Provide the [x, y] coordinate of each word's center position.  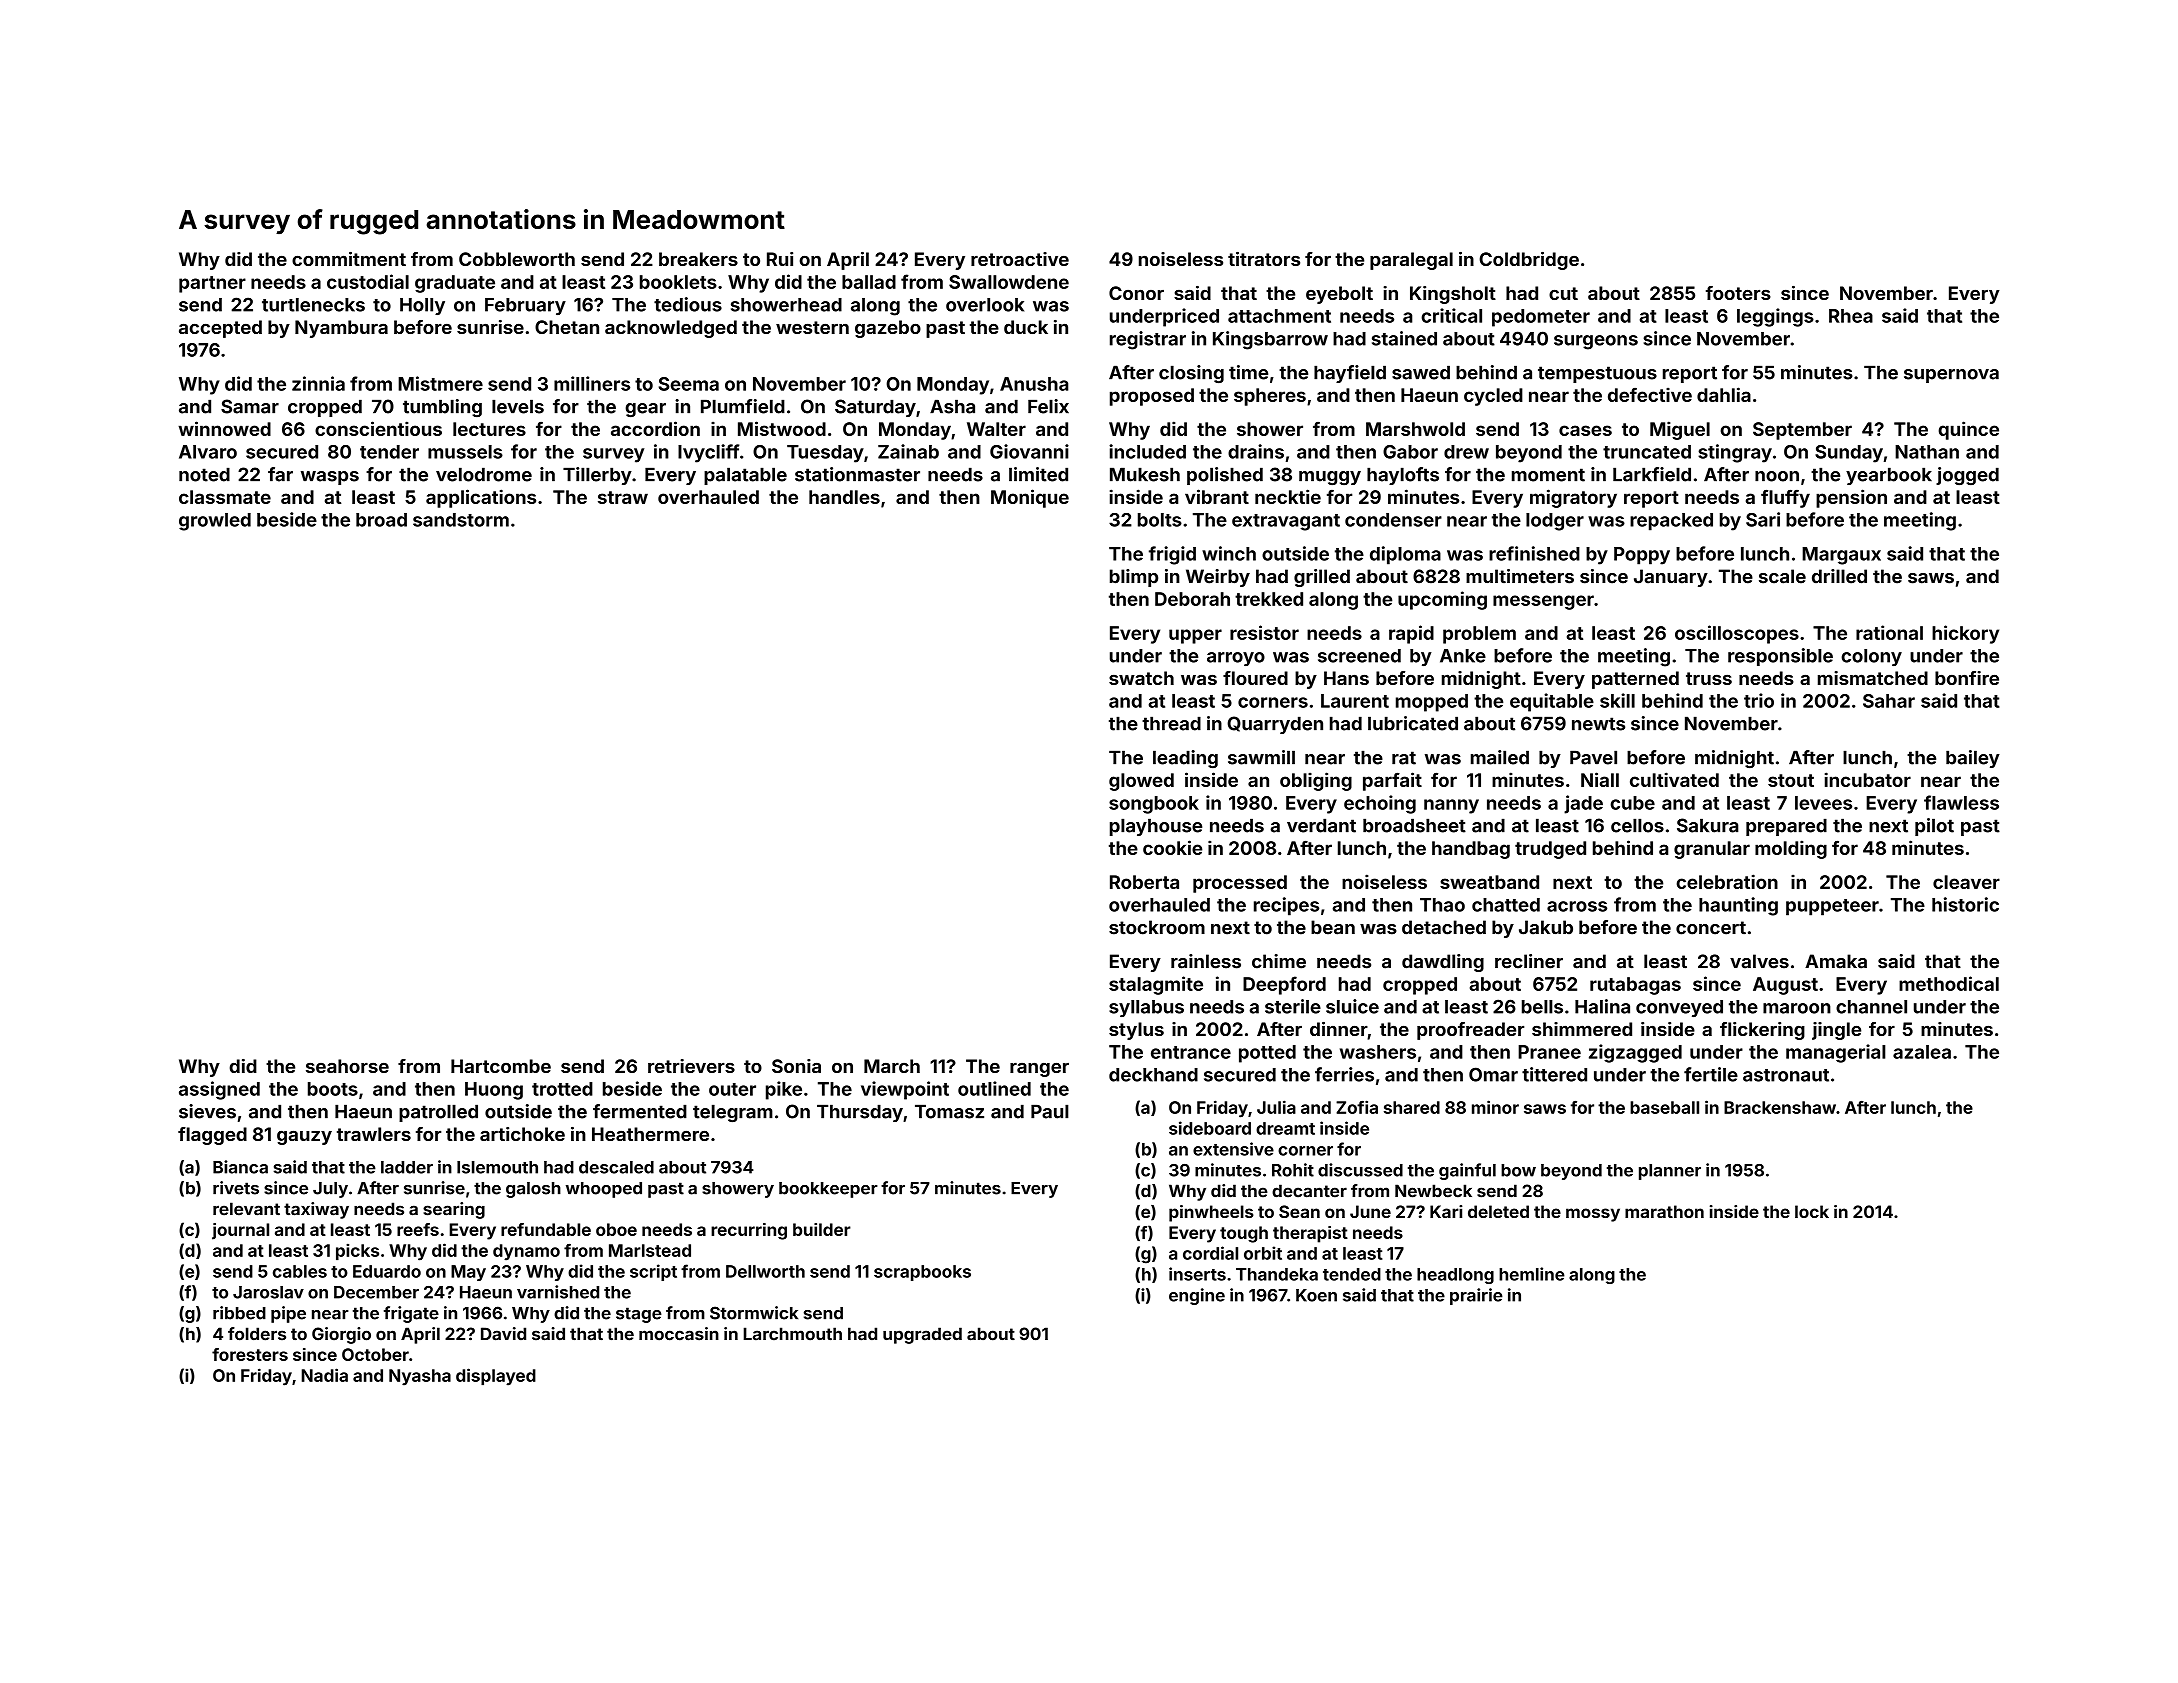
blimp [1134, 578]
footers [1738, 293]
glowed [1141, 782]
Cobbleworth [517, 259]
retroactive [1020, 259]
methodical [1949, 983]
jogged [1967, 476]
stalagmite [1156, 985]
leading [1185, 759]
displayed [496, 1377]
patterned [1635, 680]
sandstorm [461, 520]
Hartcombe [501, 1066]
